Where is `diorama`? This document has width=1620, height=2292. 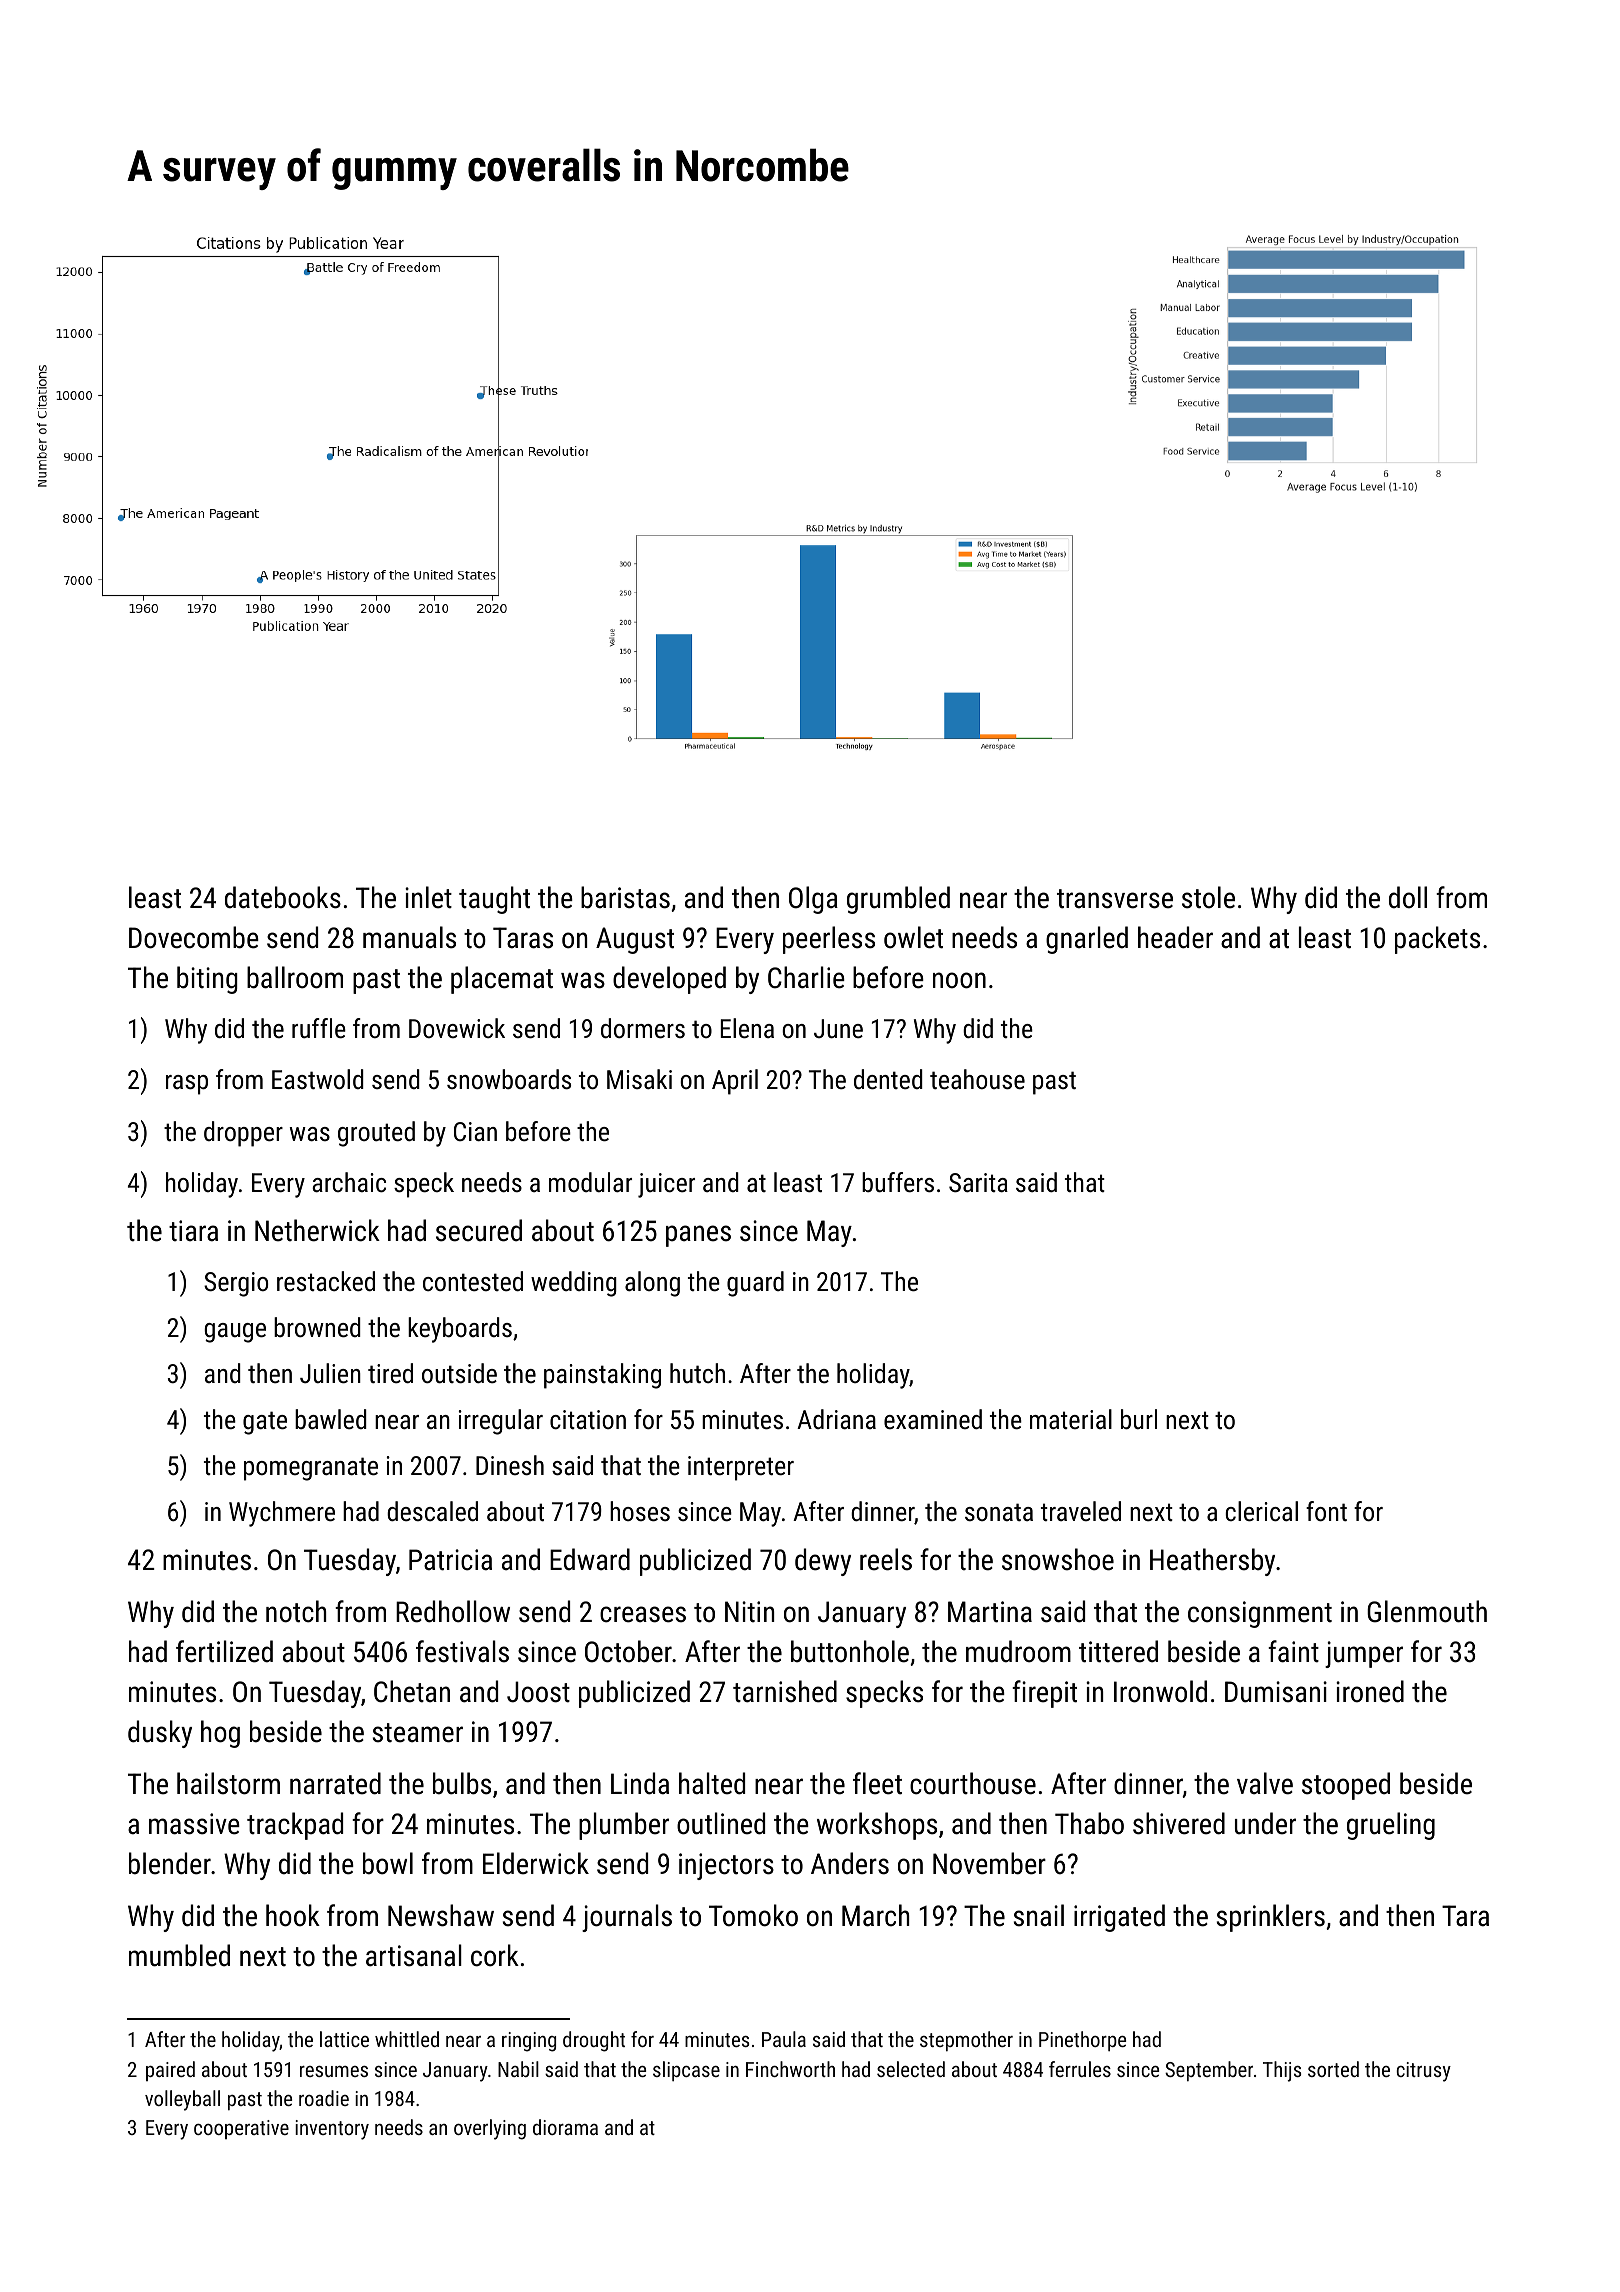 diorama is located at coordinates (565, 2127).
